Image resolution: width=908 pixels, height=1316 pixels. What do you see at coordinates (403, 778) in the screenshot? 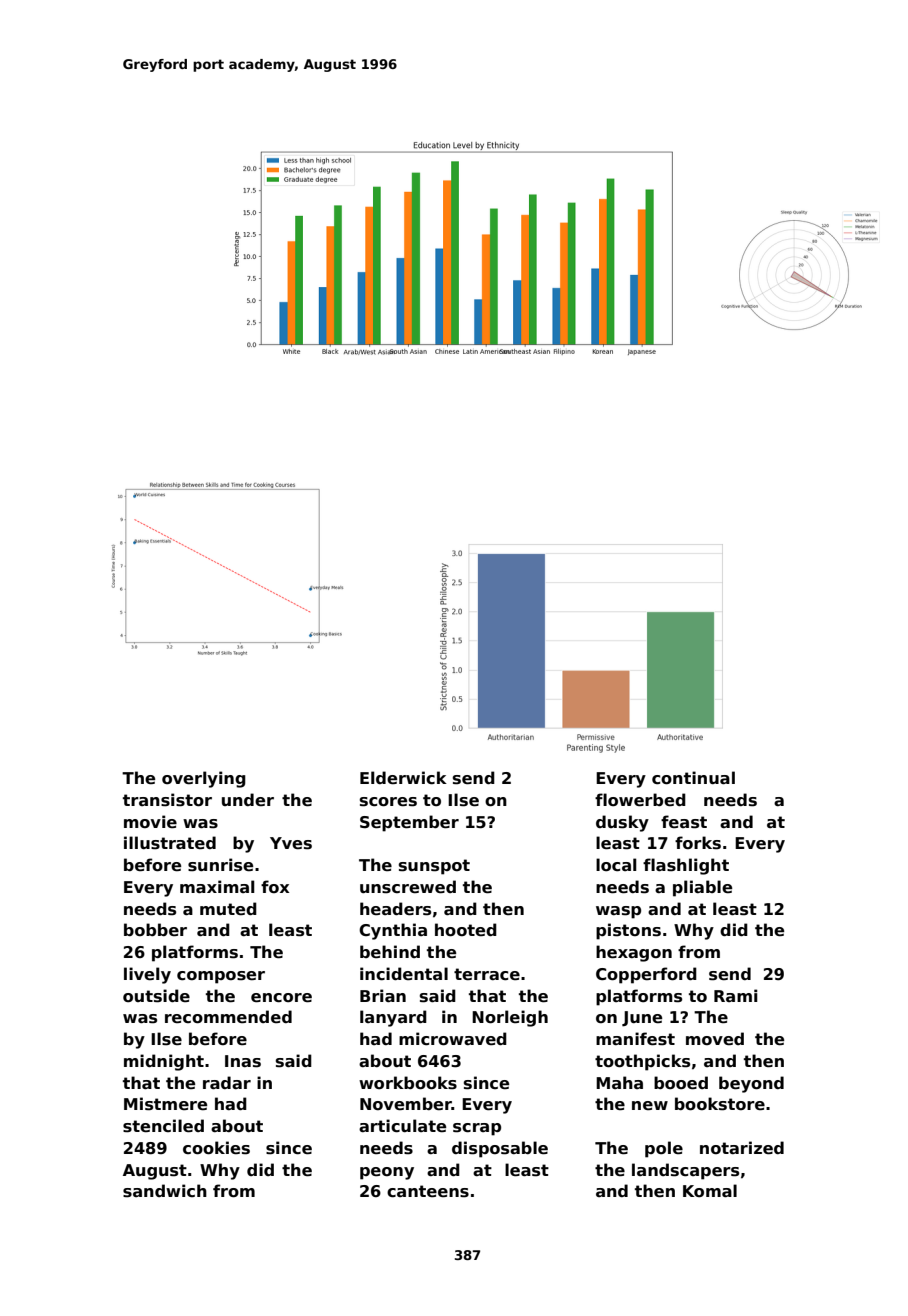
I see `Elderwick` at bounding box center [403, 778].
